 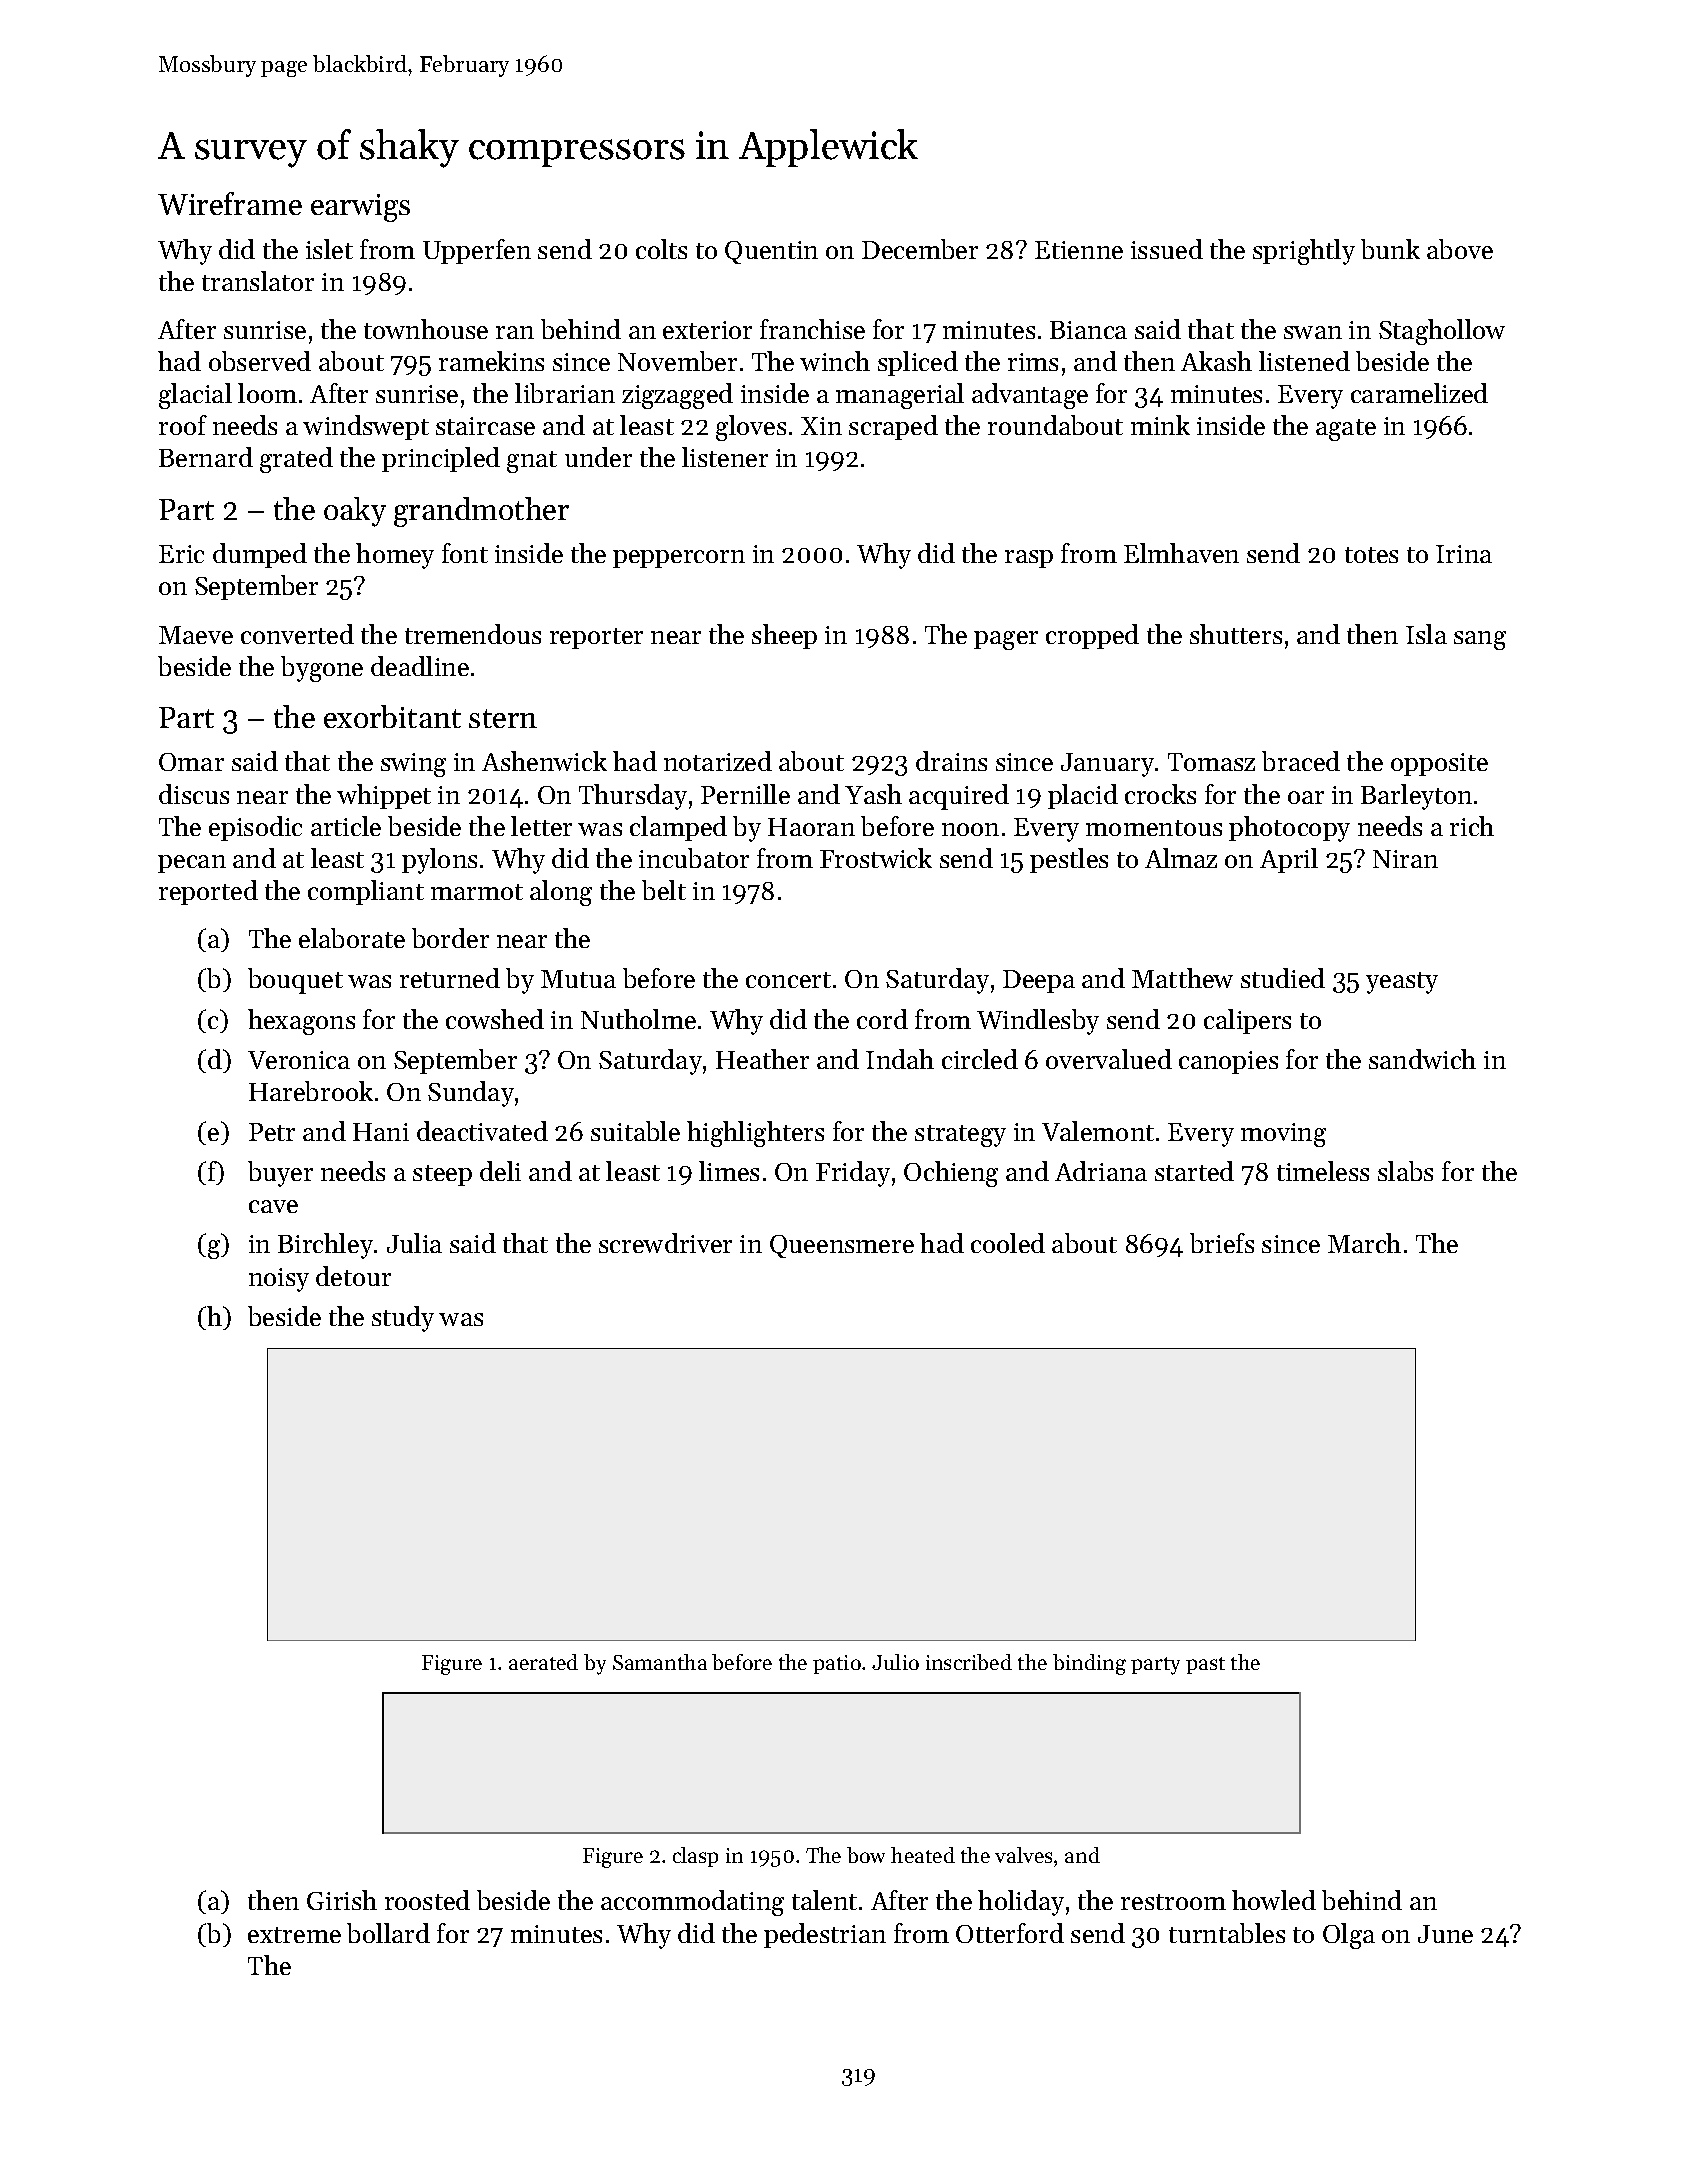 I want to click on Girish, so click(x=342, y=1900).
